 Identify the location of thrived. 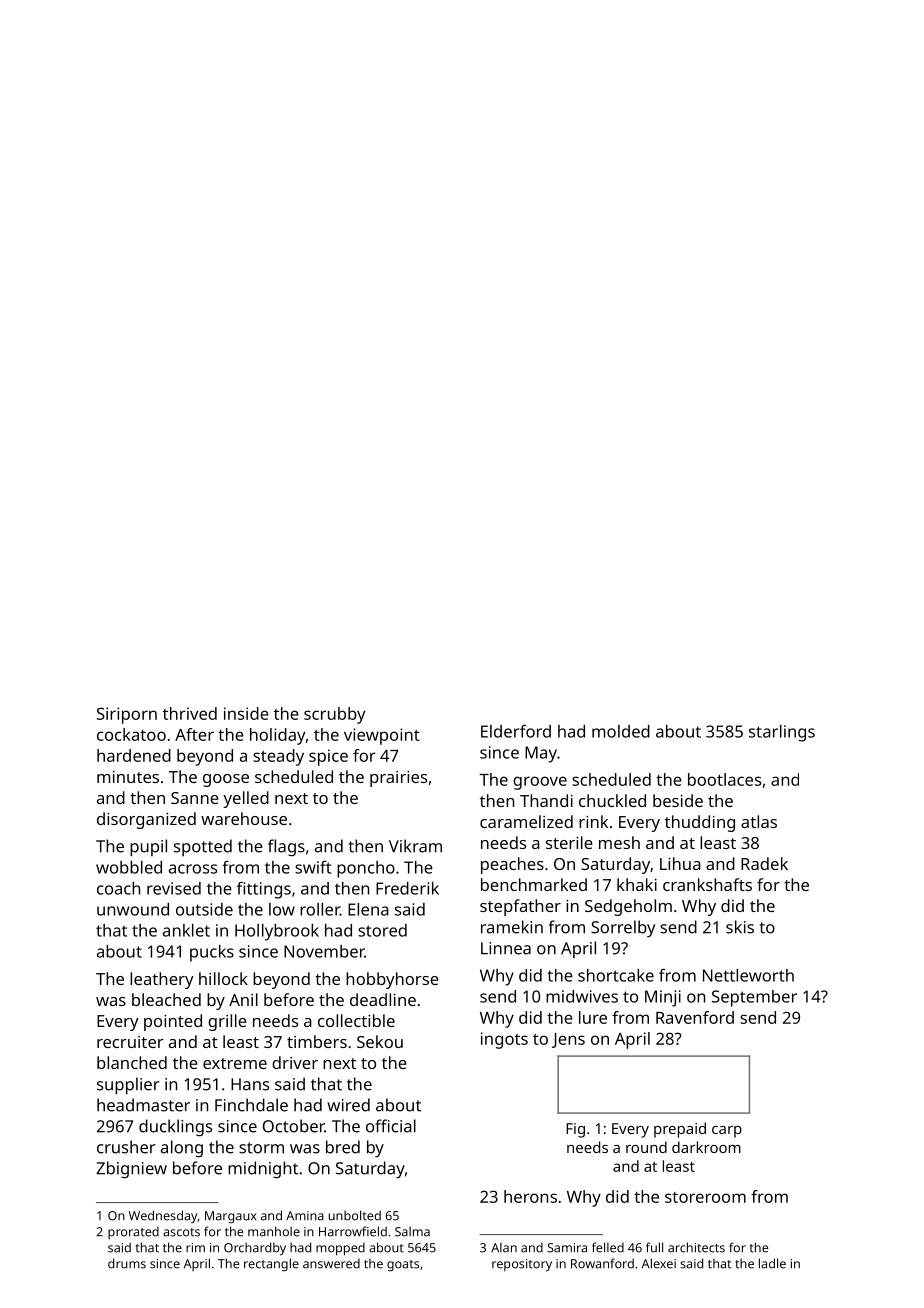
(190, 713).
